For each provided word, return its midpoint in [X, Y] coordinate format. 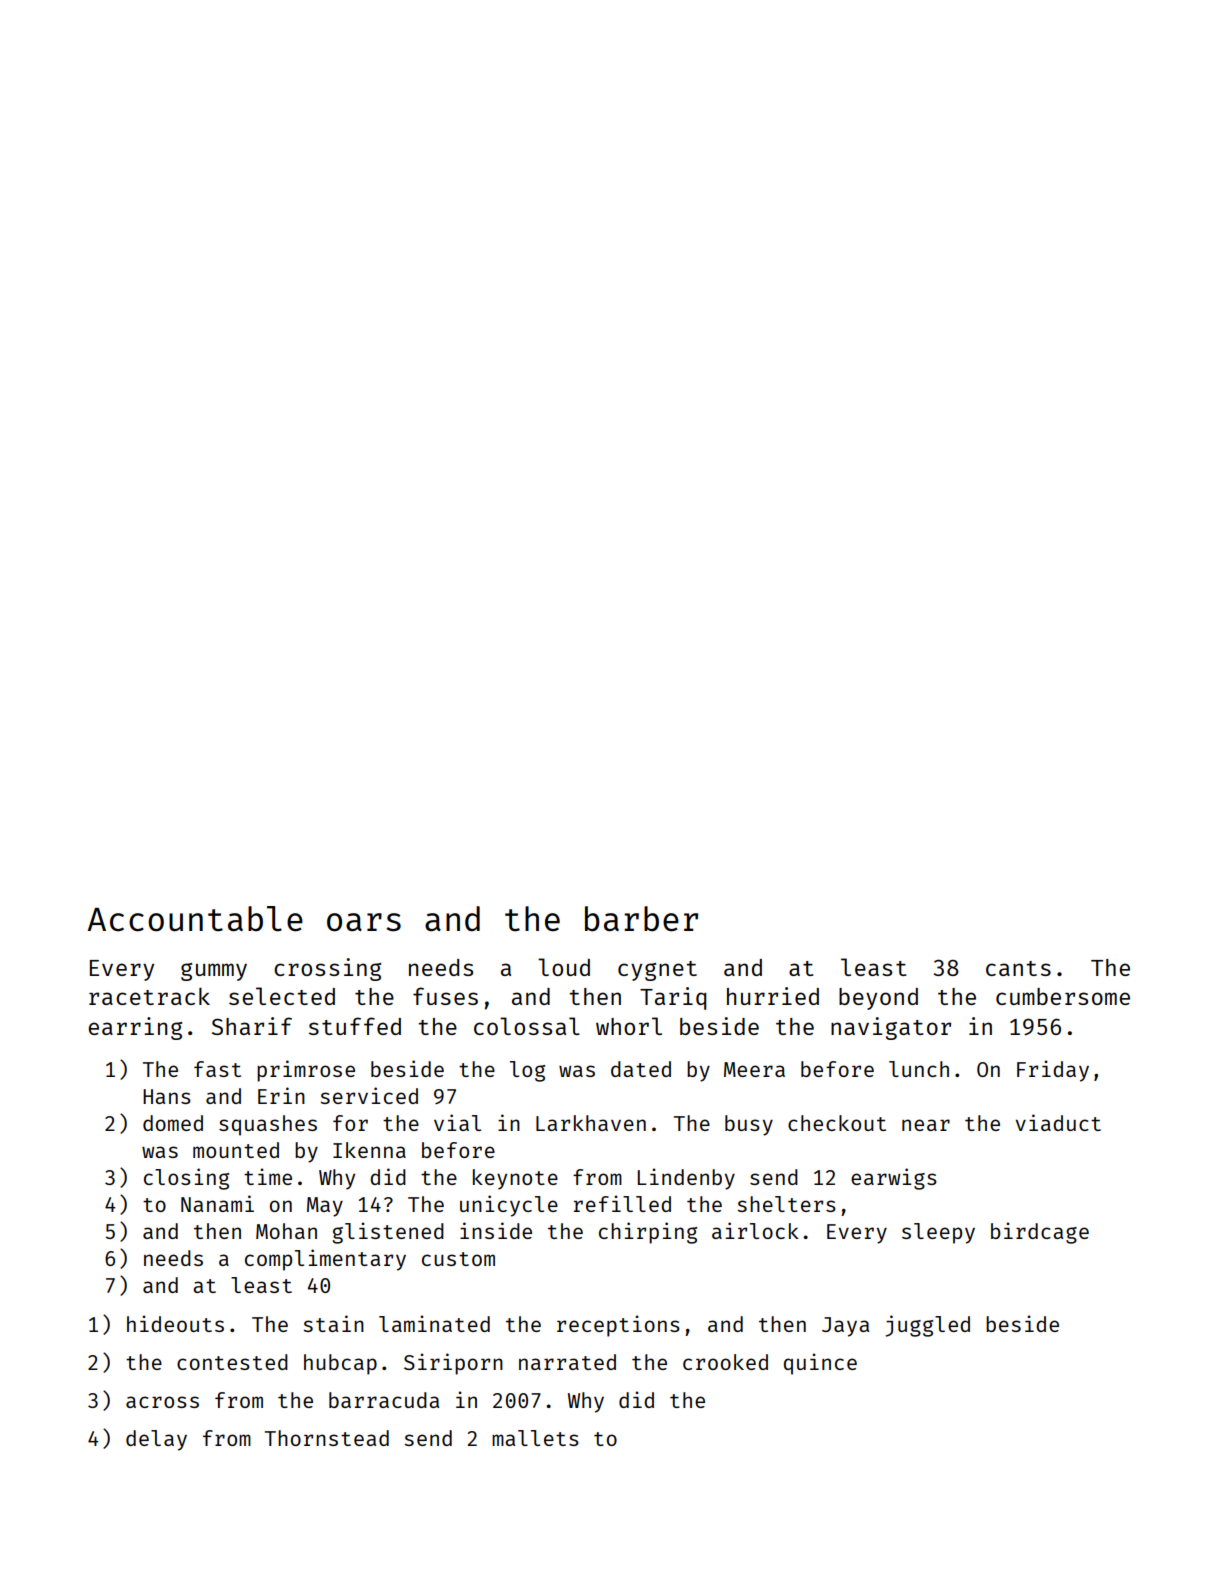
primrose [306, 1071]
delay [156, 1440]
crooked [725, 1362]
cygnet [657, 971]
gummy [214, 972]
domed [173, 1123]
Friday [1053, 1071]
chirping [648, 1233]
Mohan [286, 1231]
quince [820, 1364]
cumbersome [1063, 996]
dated [641, 1069]
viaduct [1058, 1122]
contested [232, 1362]
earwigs [894, 1179]
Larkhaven [591, 1123]
